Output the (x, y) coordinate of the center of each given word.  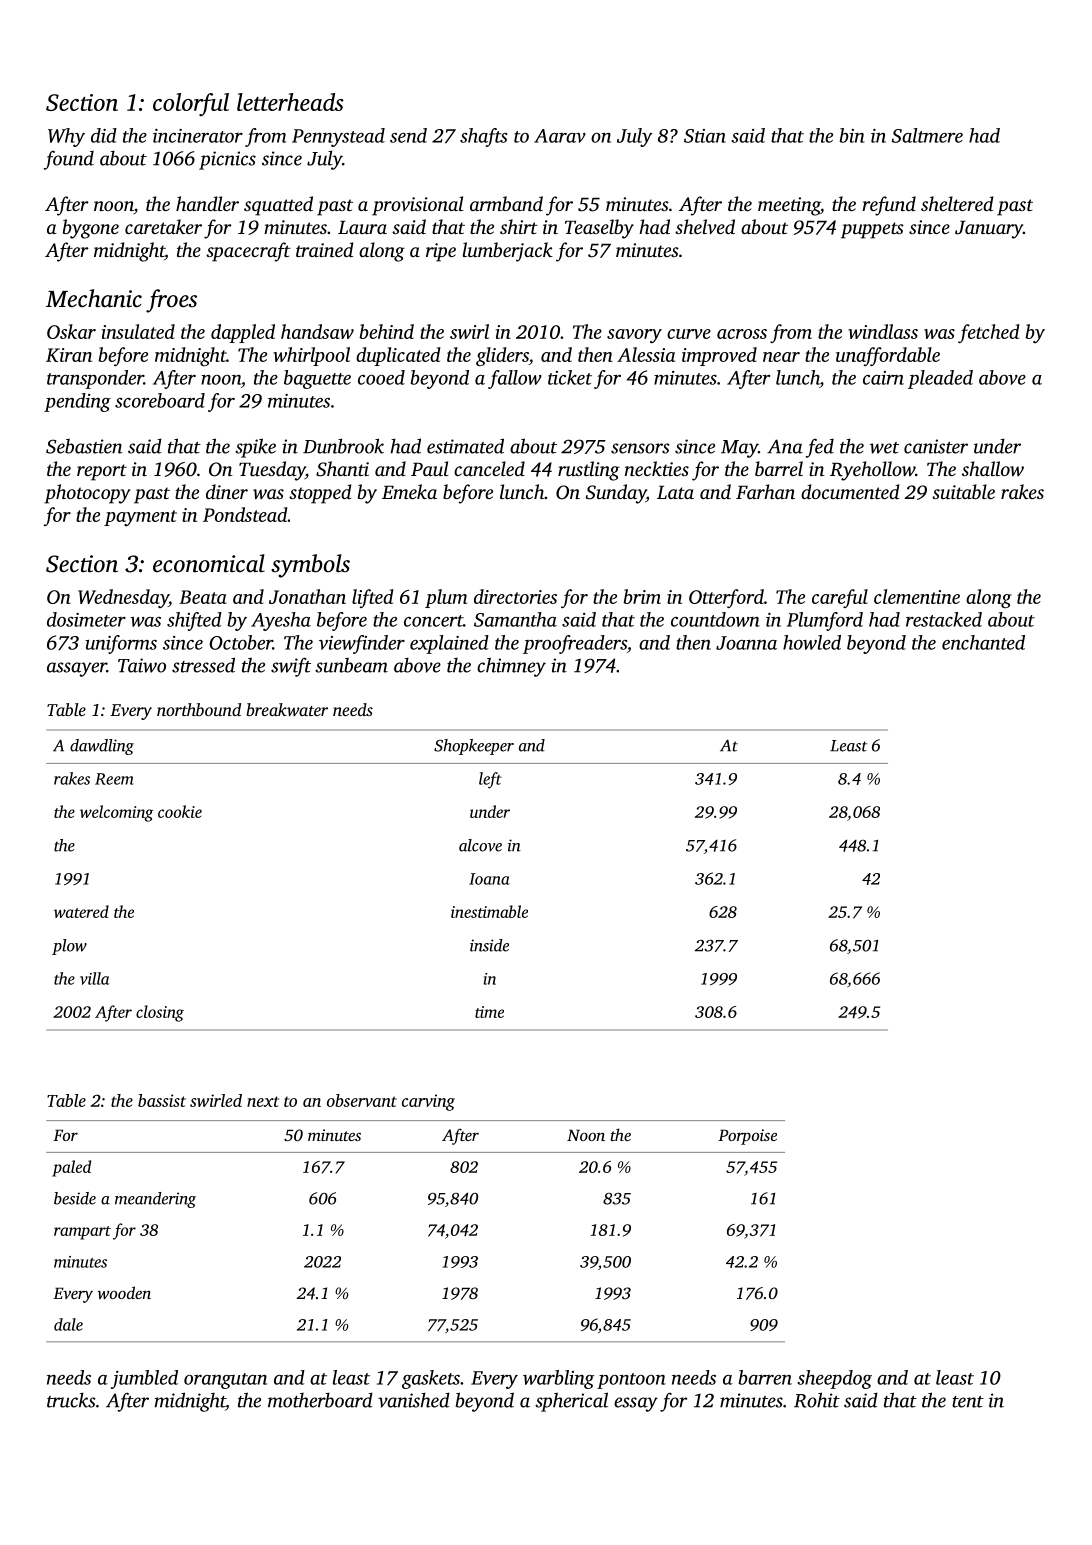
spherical (571, 1402)
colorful (191, 104)
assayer (77, 669)
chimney (511, 667)
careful (840, 598)
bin (852, 135)
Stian (705, 136)
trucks (71, 1400)
